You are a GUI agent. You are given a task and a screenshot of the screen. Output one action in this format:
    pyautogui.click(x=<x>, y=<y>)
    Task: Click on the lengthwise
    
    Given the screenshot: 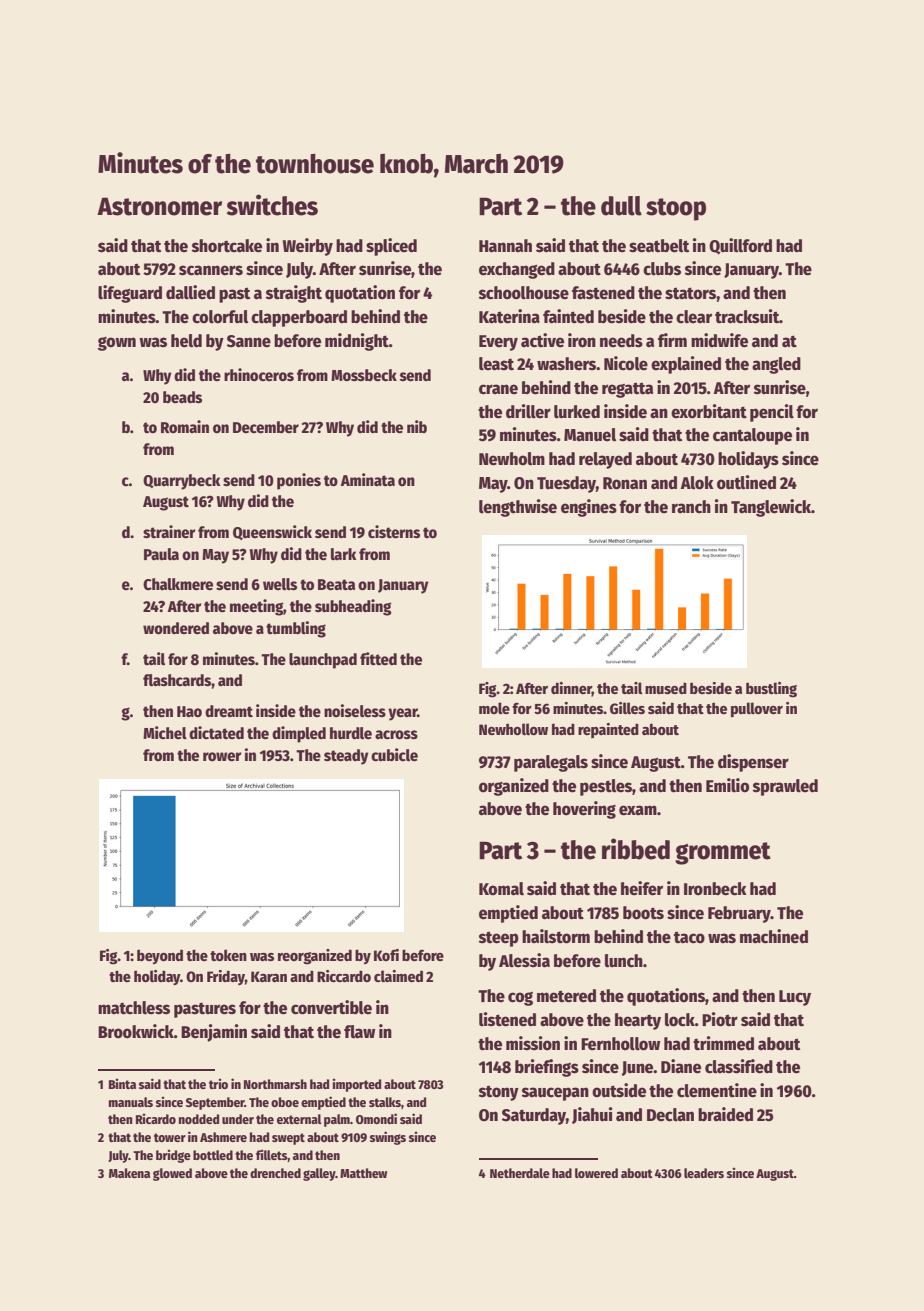 What is the action you would take?
    pyautogui.click(x=518, y=508)
